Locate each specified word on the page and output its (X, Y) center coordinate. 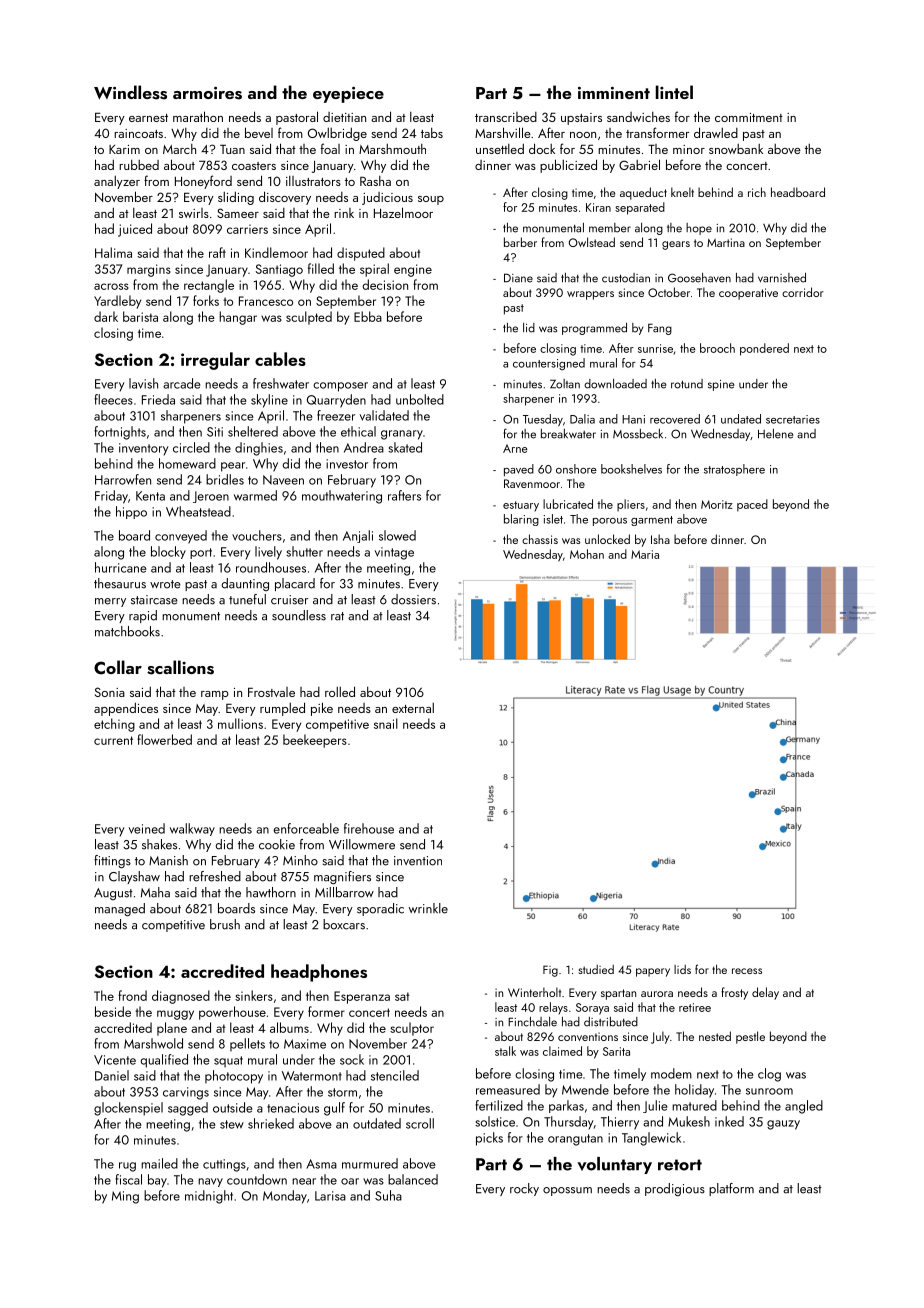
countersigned (549, 364)
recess (747, 971)
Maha (155, 892)
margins (149, 270)
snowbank (736, 149)
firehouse (369, 828)
